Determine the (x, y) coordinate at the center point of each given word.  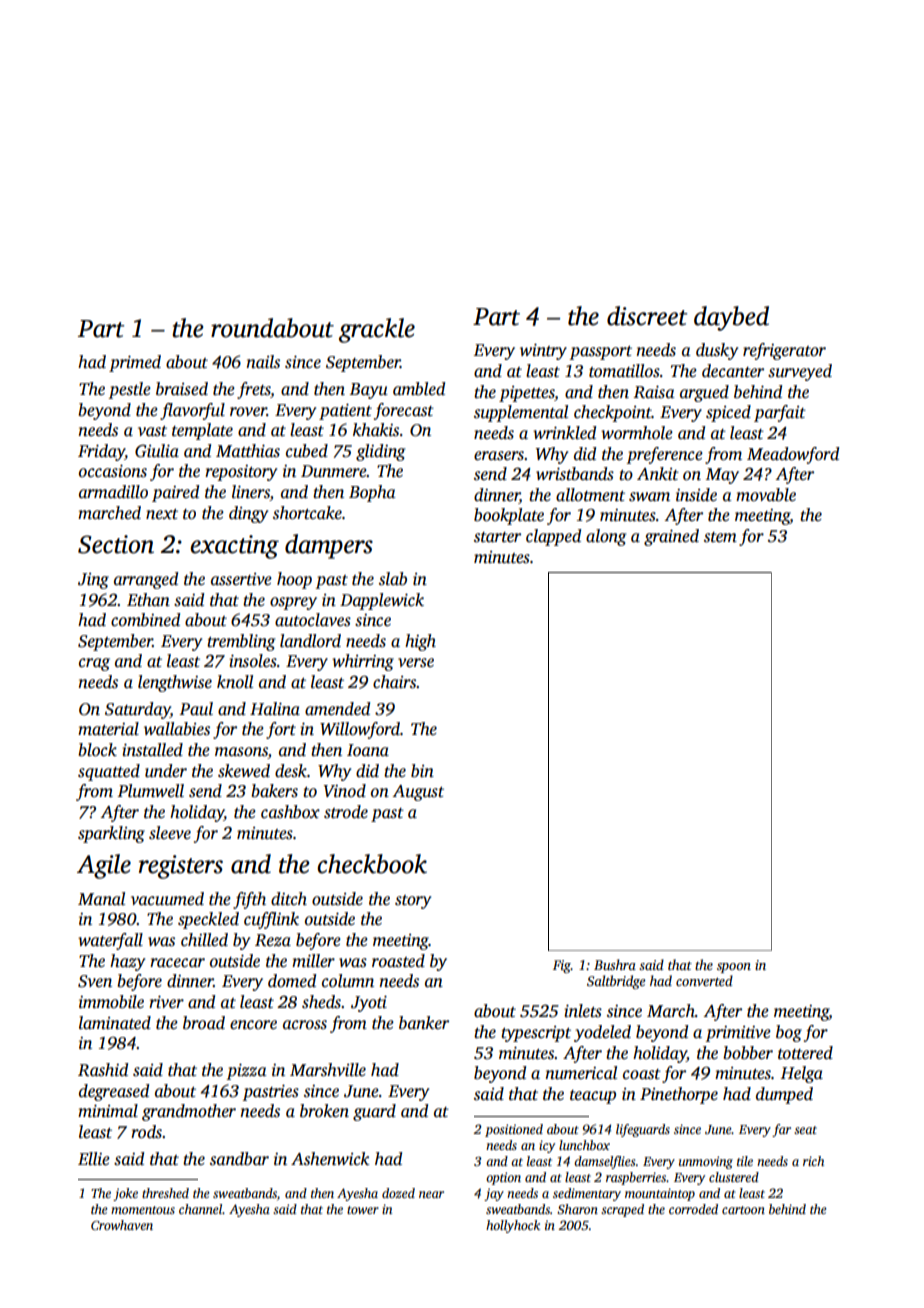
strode (346, 812)
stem (720, 537)
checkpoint (613, 413)
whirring (363, 662)
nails (263, 362)
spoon (734, 968)
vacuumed (167, 899)
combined (145, 620)
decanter (733, 371)
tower (363, 1210)
